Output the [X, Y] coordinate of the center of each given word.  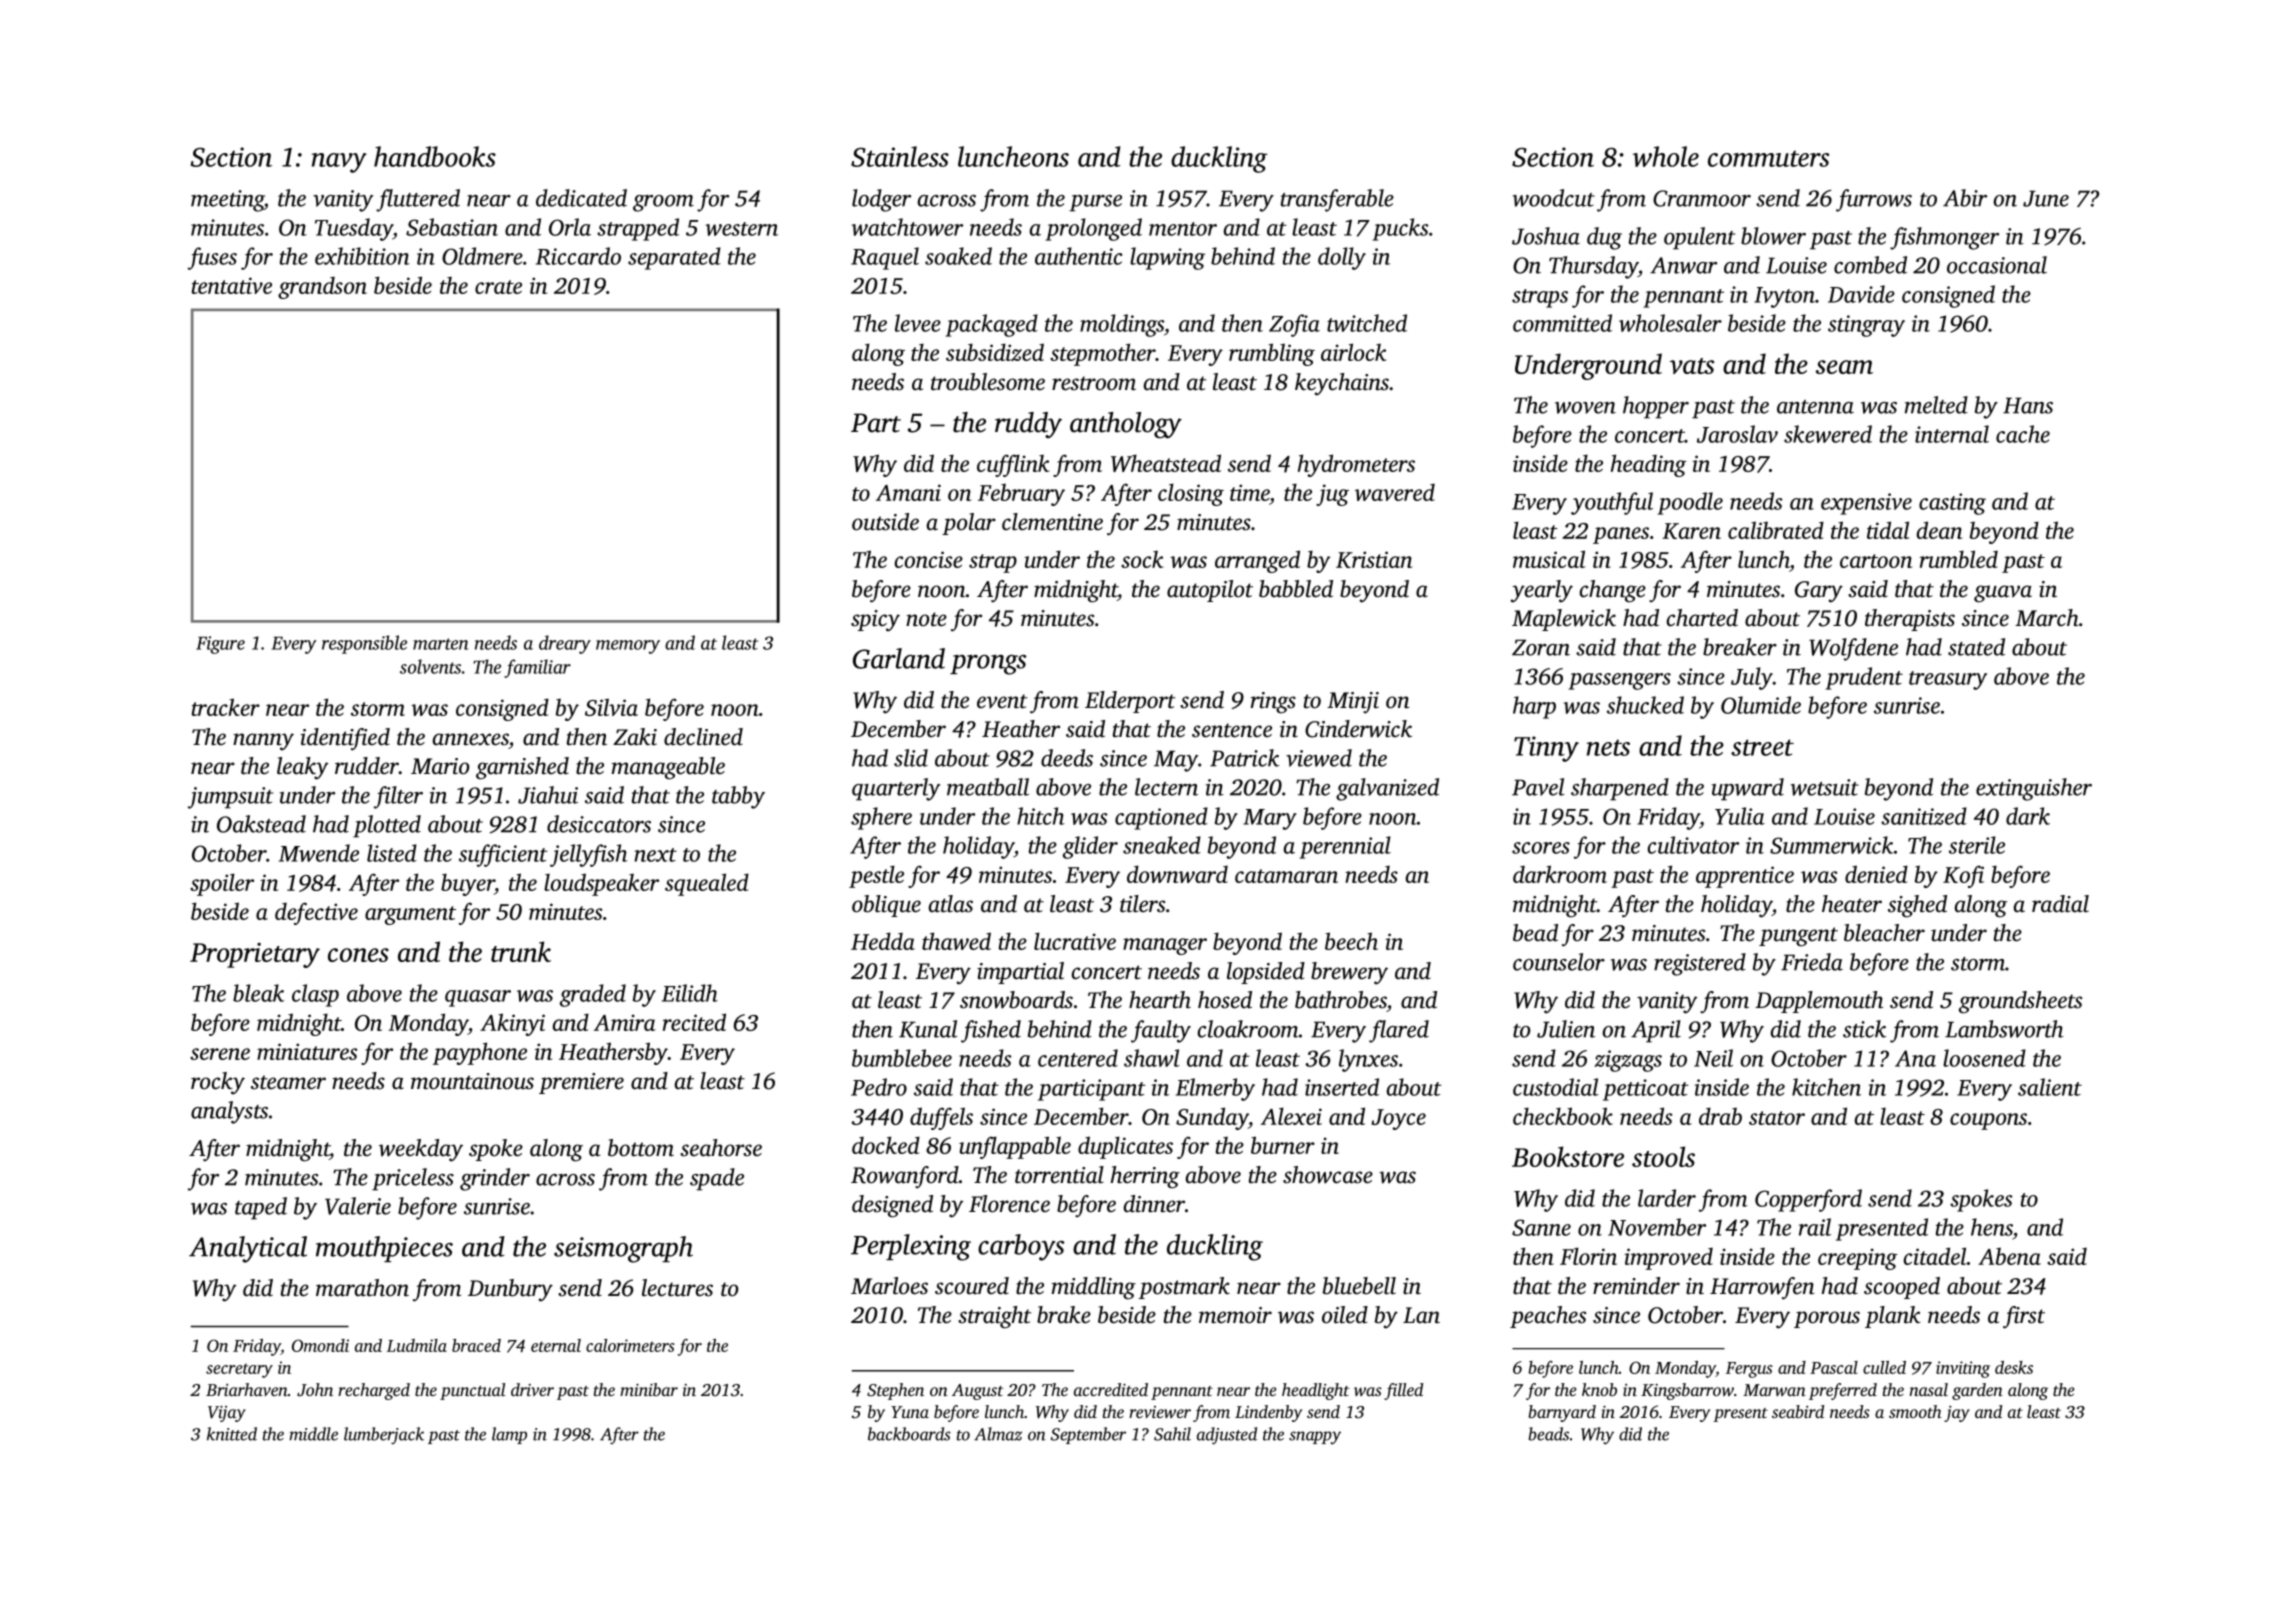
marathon [362, 1288]
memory [628, 647]
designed [892, 1206]
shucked [1645, 705]
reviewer [1160, 1412]
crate [498, 287]
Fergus [1749, 1370]
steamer [288, 1082]
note [926, 619]
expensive [1866, 504]
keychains [1342, 384]
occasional [1997, 265]
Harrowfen [1762, 1288]
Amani [908, 492]
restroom [1094, 383]
